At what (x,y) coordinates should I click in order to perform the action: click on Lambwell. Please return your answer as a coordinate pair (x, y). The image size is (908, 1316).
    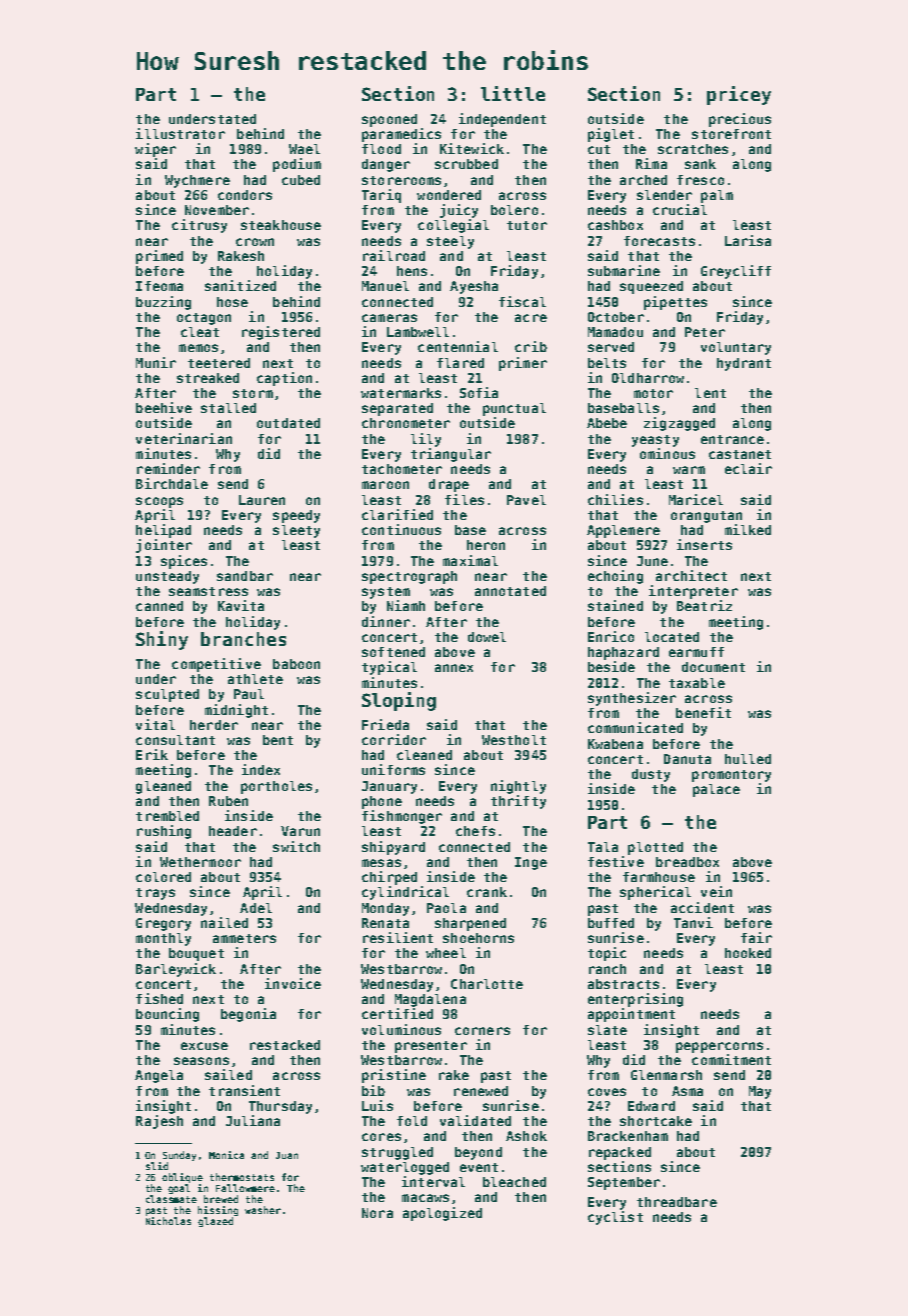
    Looking at the image, I should click on (418, 332).
